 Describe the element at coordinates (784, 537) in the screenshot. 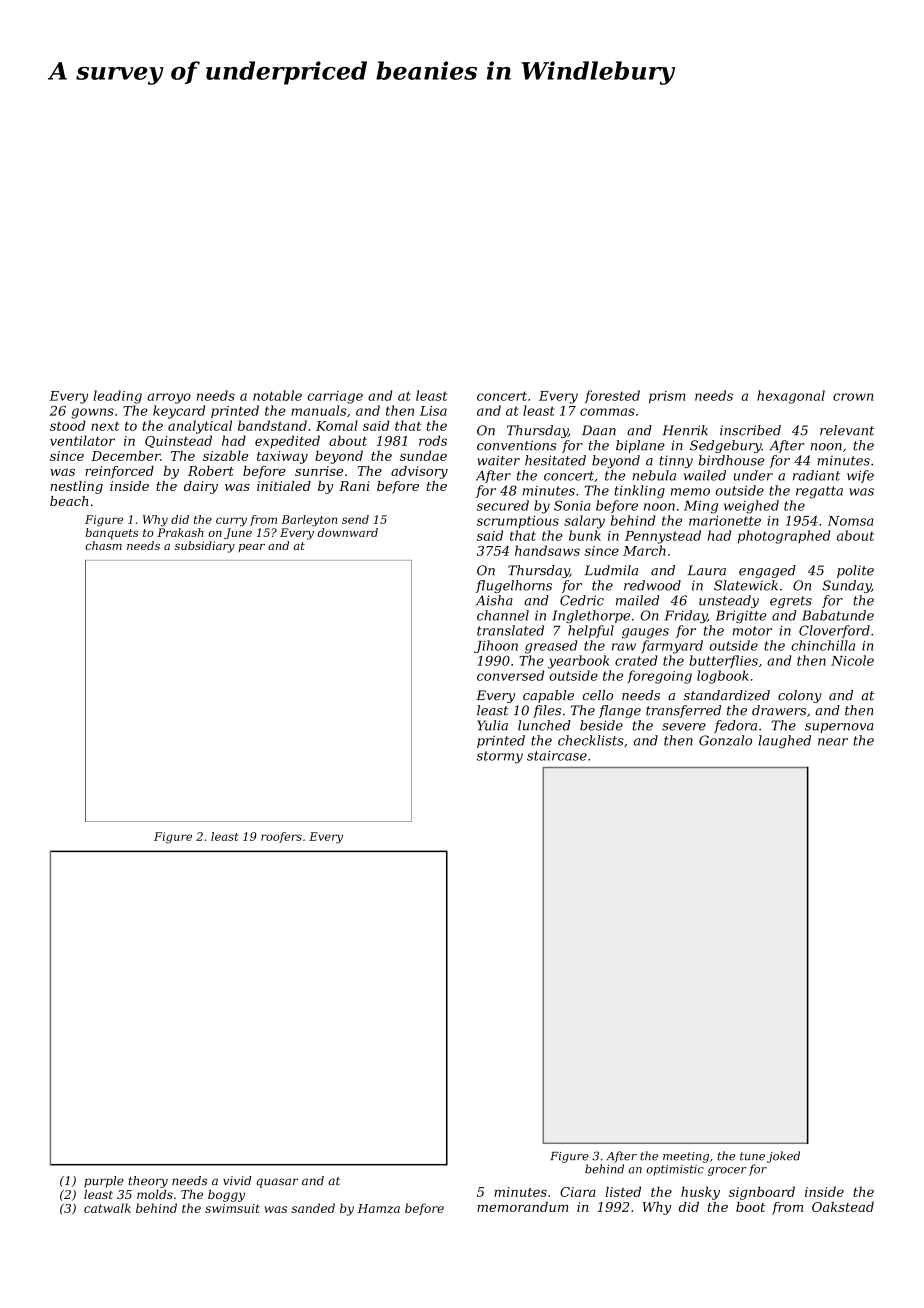

I see `photographed` at that location.
